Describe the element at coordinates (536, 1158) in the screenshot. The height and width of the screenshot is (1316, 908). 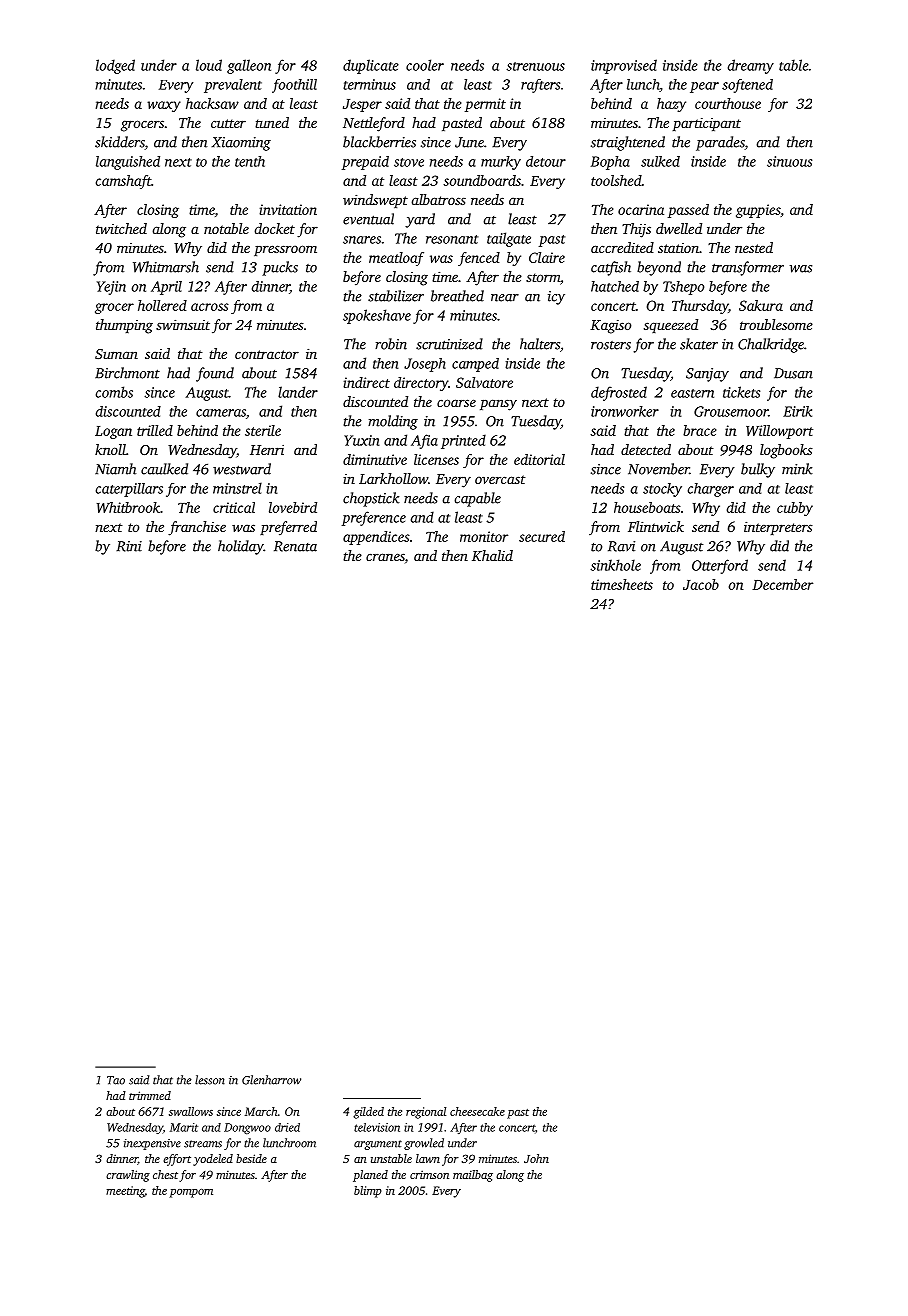
I see `John` at that location.
